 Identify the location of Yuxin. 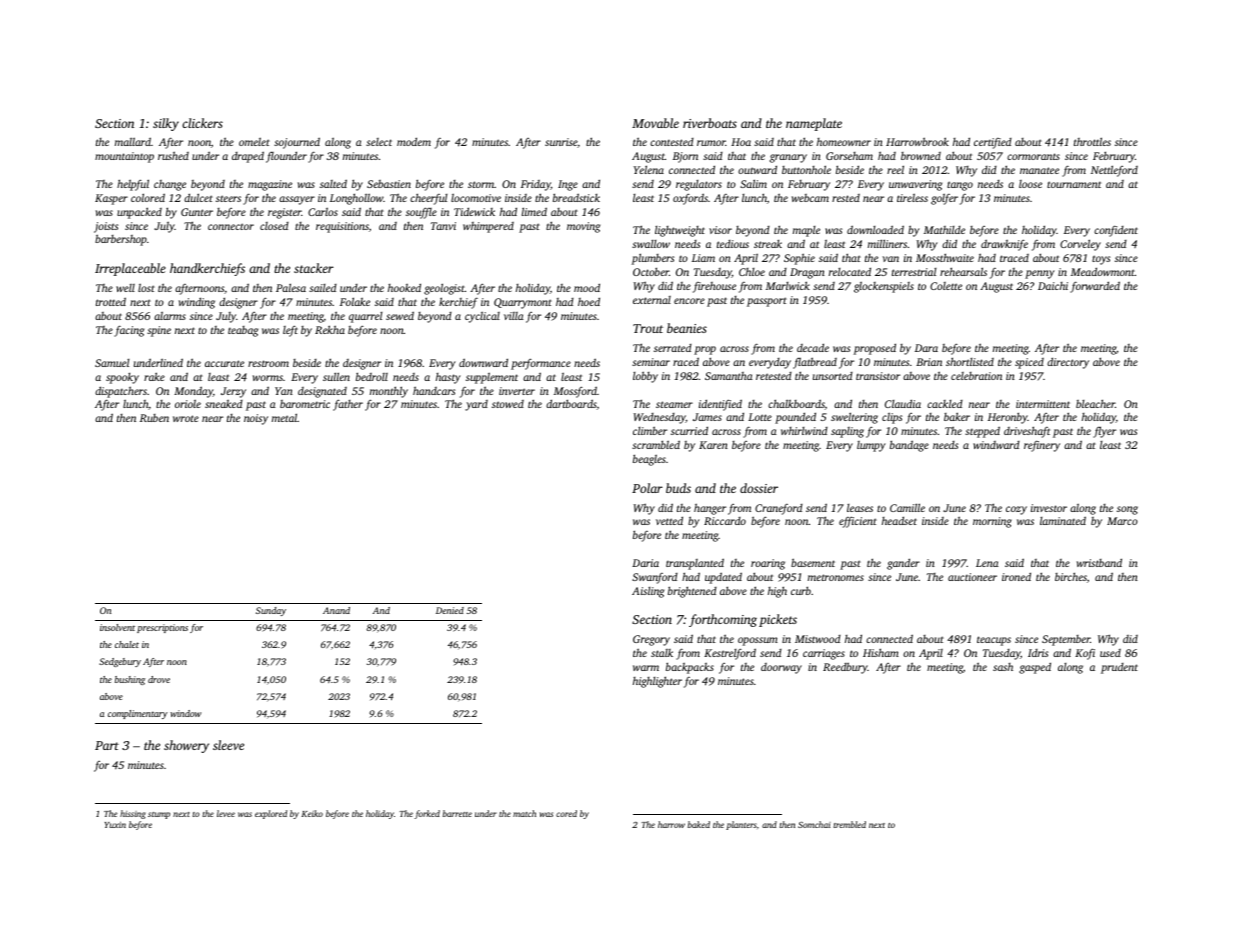
(115, 825).
